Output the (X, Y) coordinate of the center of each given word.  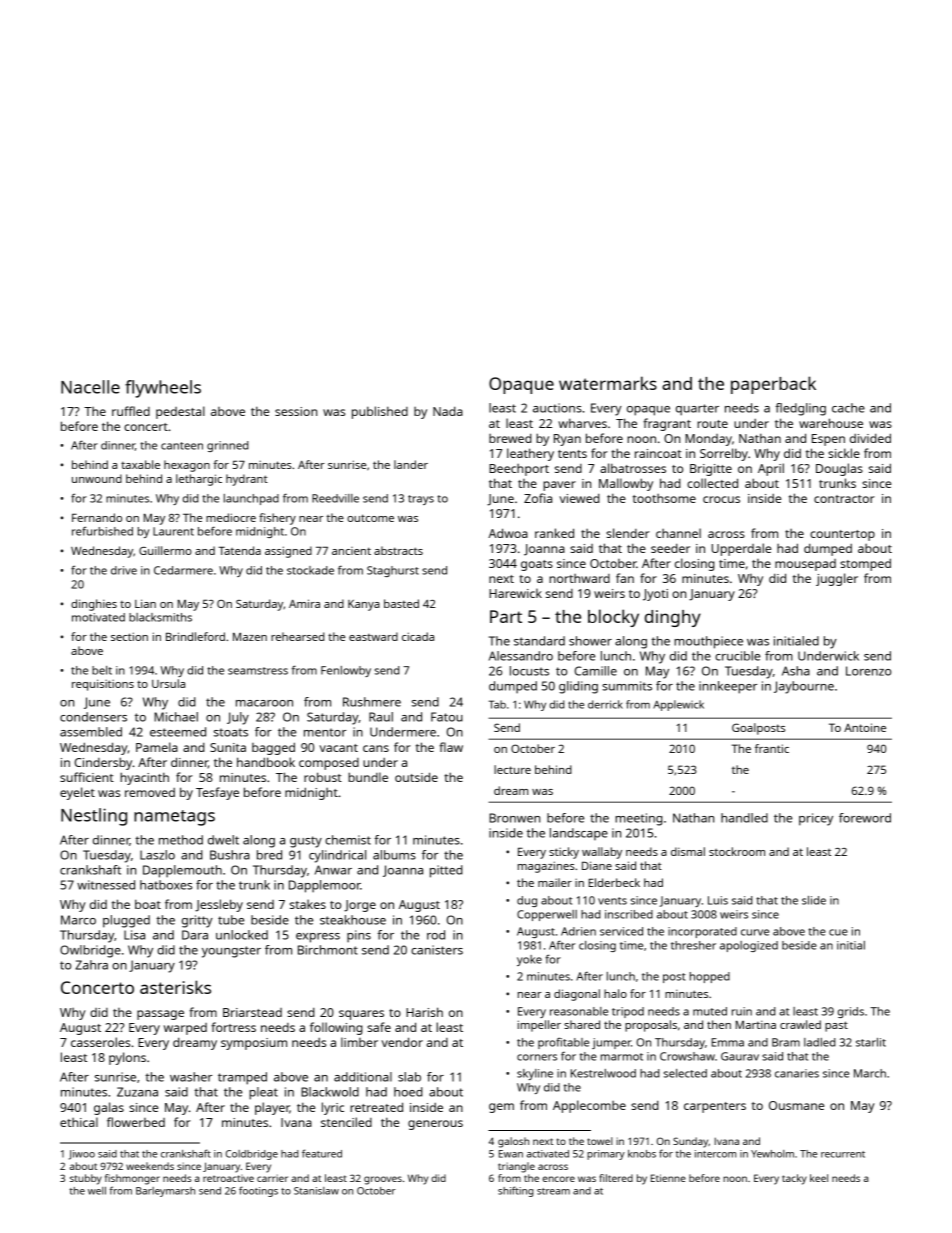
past (836, 1026)
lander (411, 464)
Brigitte (711, 470)
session (296, 411)
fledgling (800, 409)
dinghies (94, 605)
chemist (348, 840)
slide (814, 900)
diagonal (577, 995)
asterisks (175, 987)
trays (421, 500)
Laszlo (157, 855)
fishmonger (132, 1179)
